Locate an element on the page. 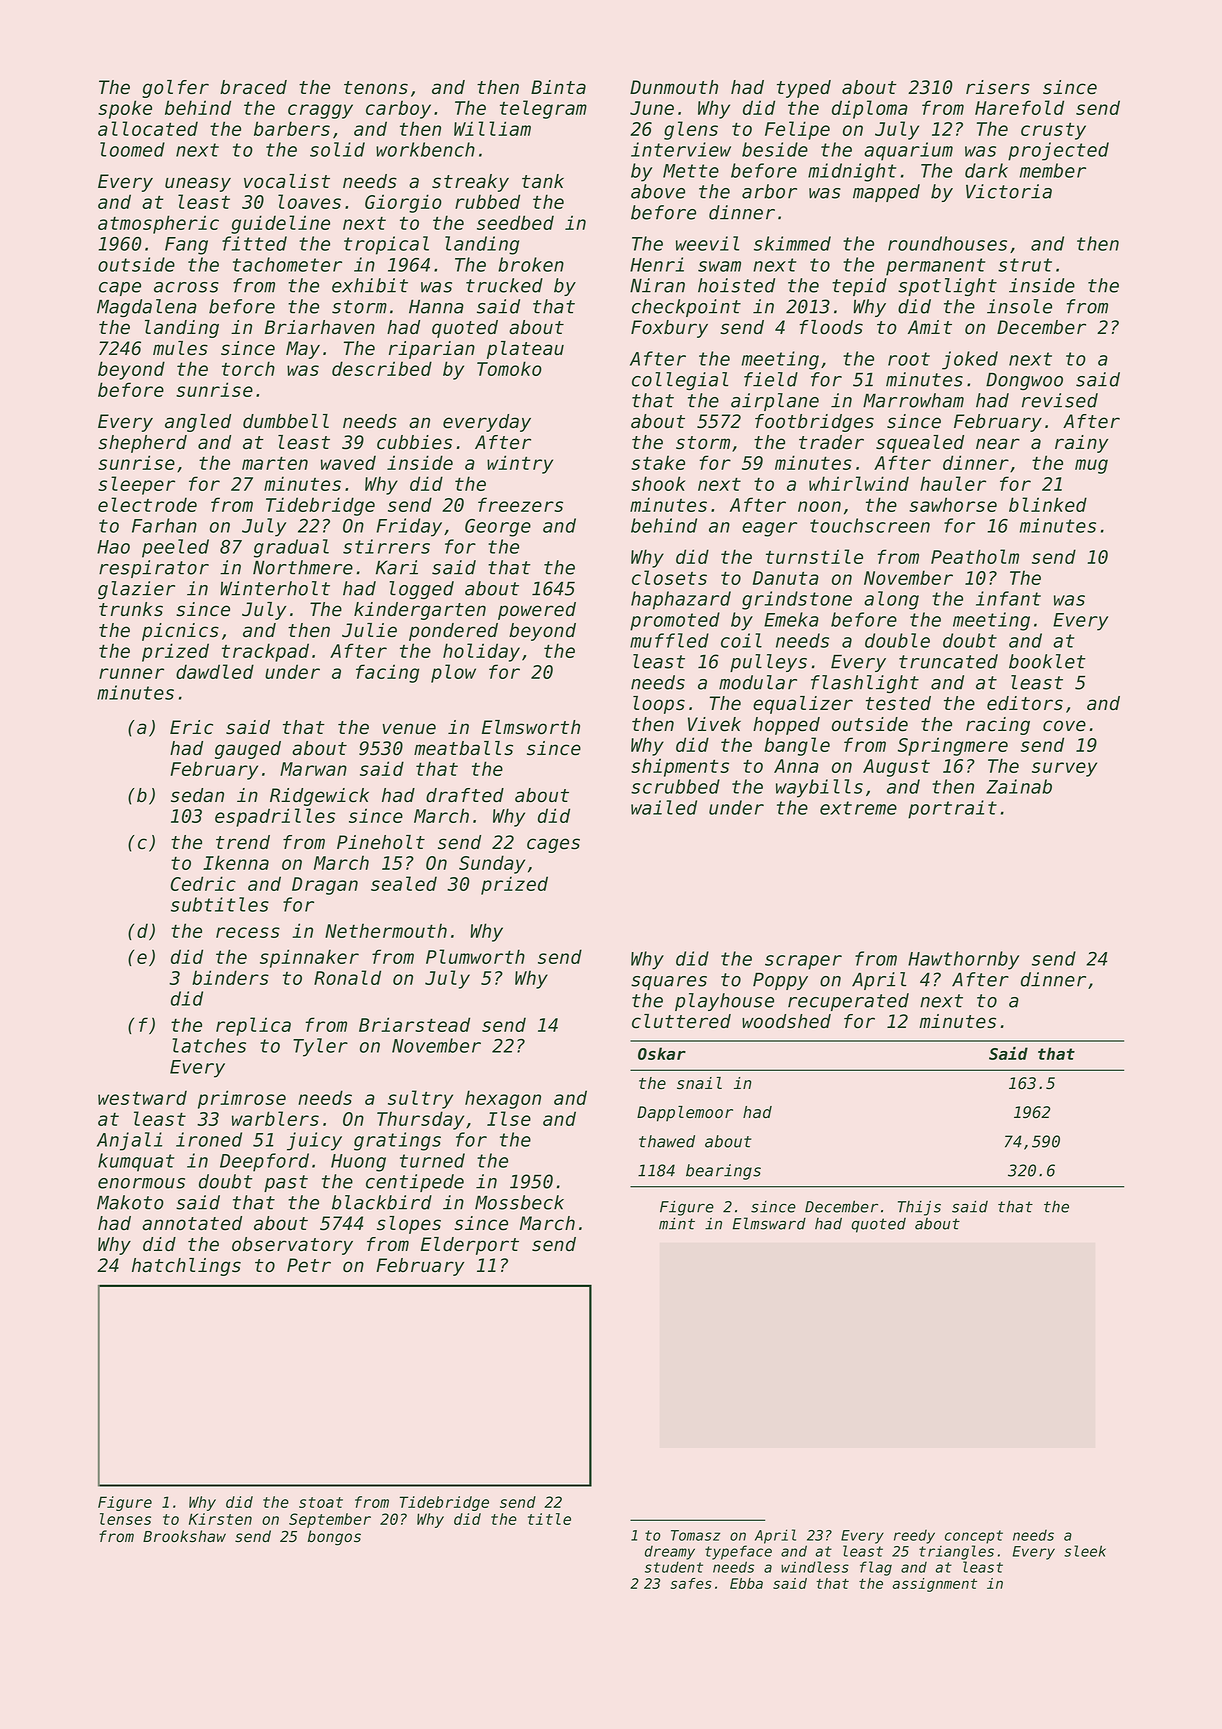  golfer is located at coordinates (175, 89).
